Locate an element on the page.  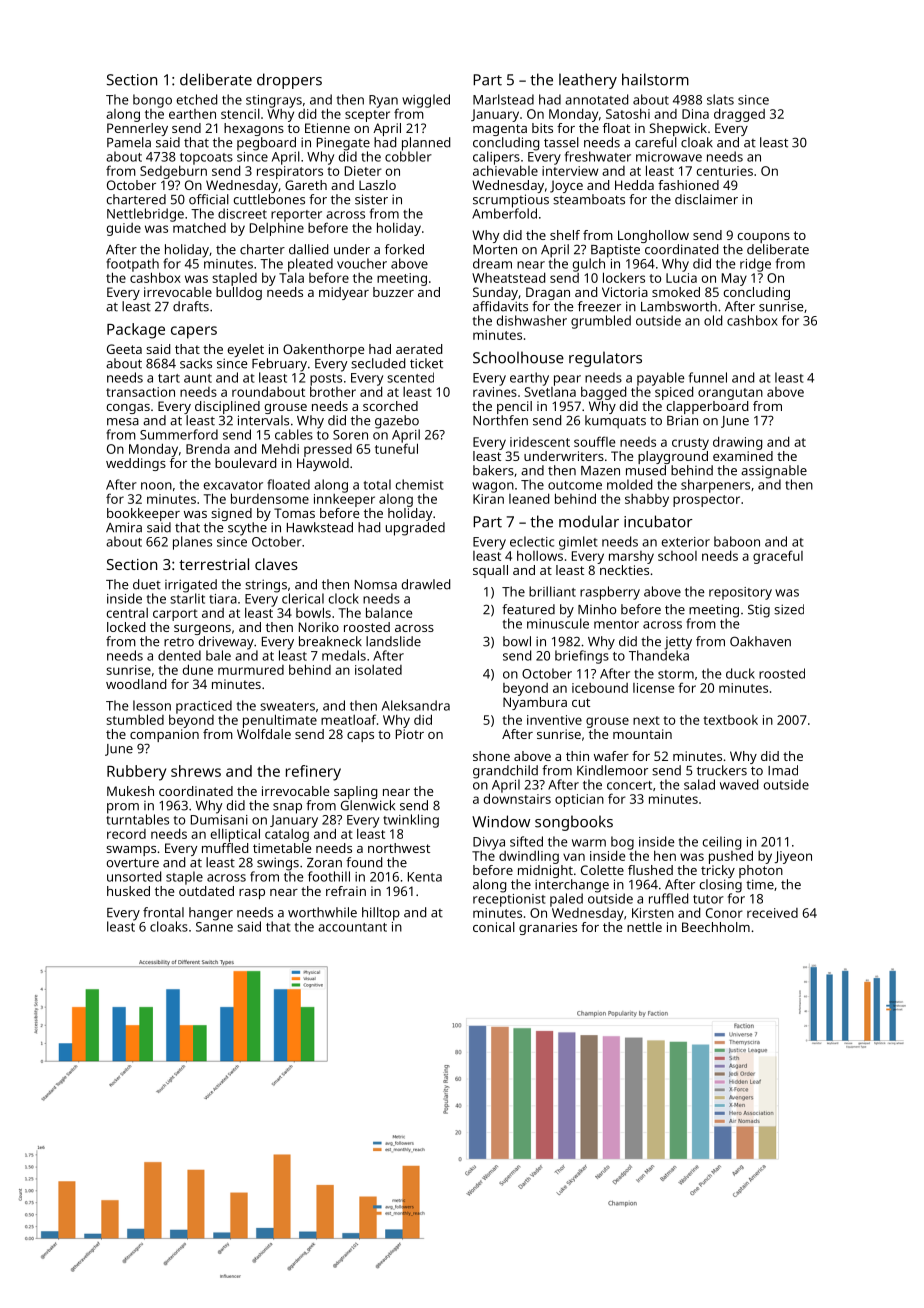
muffled is located at coordinates (225, 848).
